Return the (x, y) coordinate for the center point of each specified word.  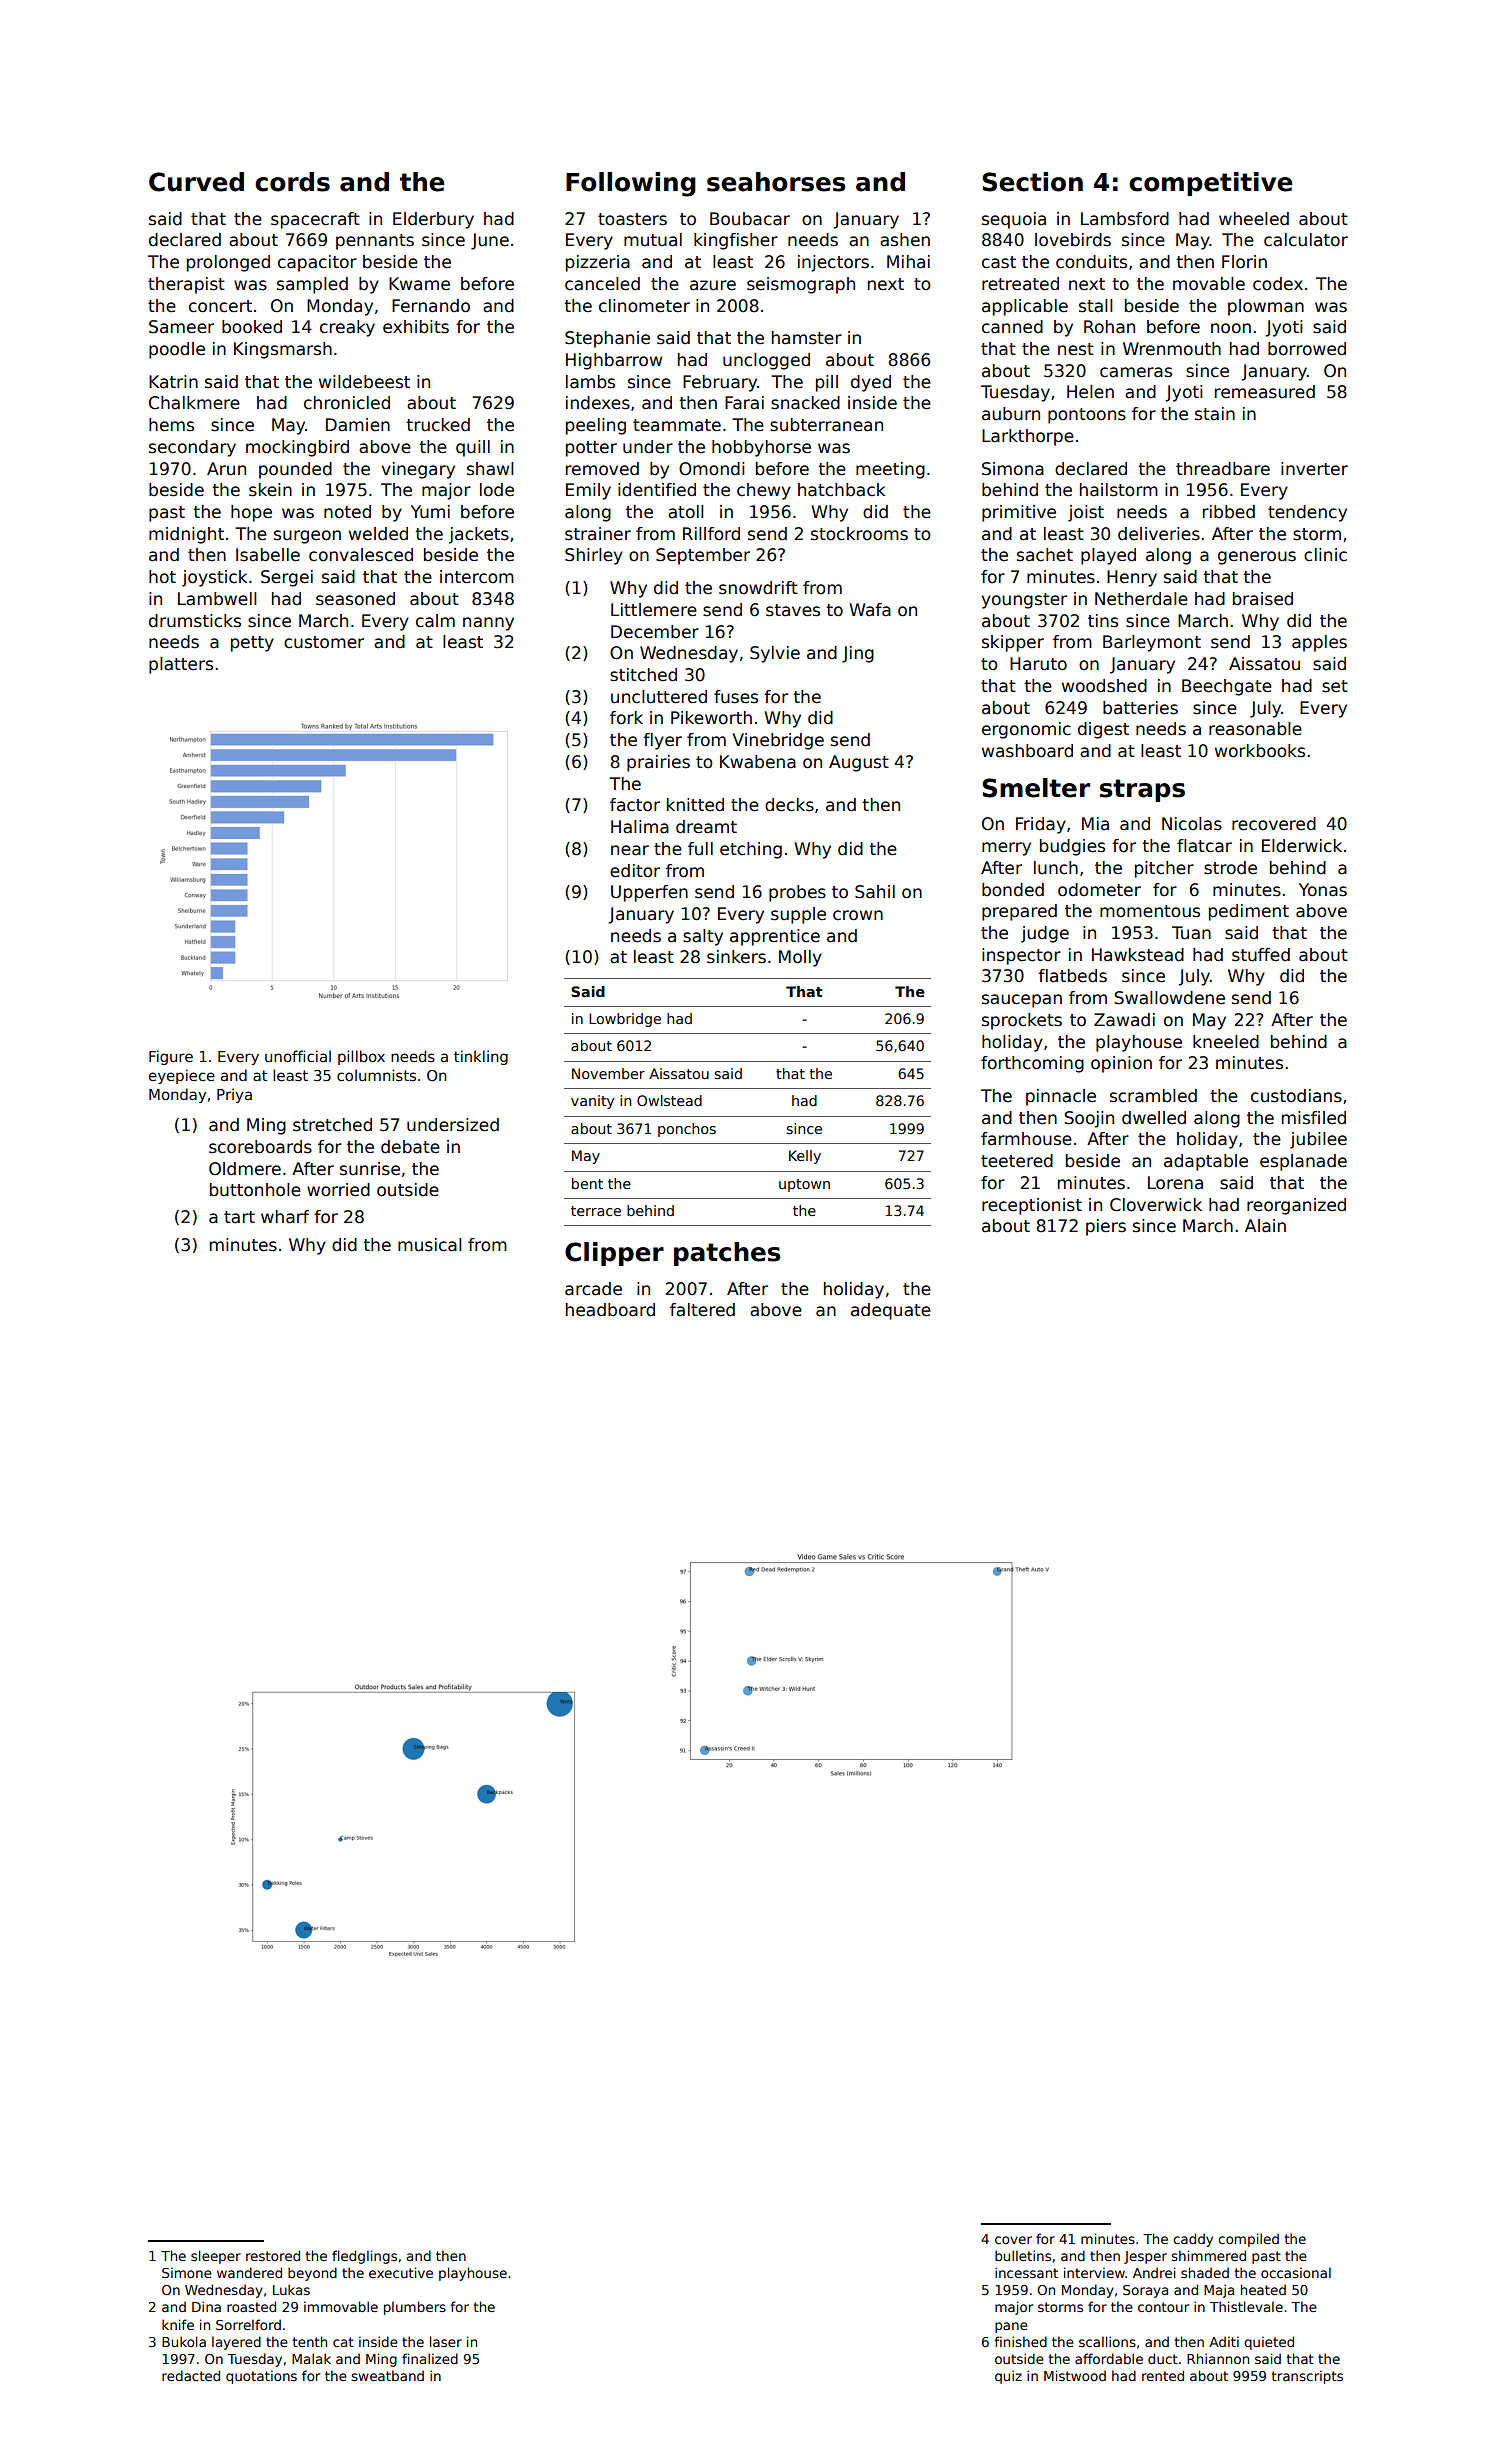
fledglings (364, 2257)
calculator (1306, 240)
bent (587, 1183)
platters (181, 665)
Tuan (1191, 933)
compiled (1248, 2240)
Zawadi (1124, 1020)
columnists (376, 1075)
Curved (196, 182)
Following (631, 184)
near (630, 850)
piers (1106, 1227)
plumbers (415, 2308)
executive (401, 2272)
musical (429, 1245)
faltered (702, 1310)
